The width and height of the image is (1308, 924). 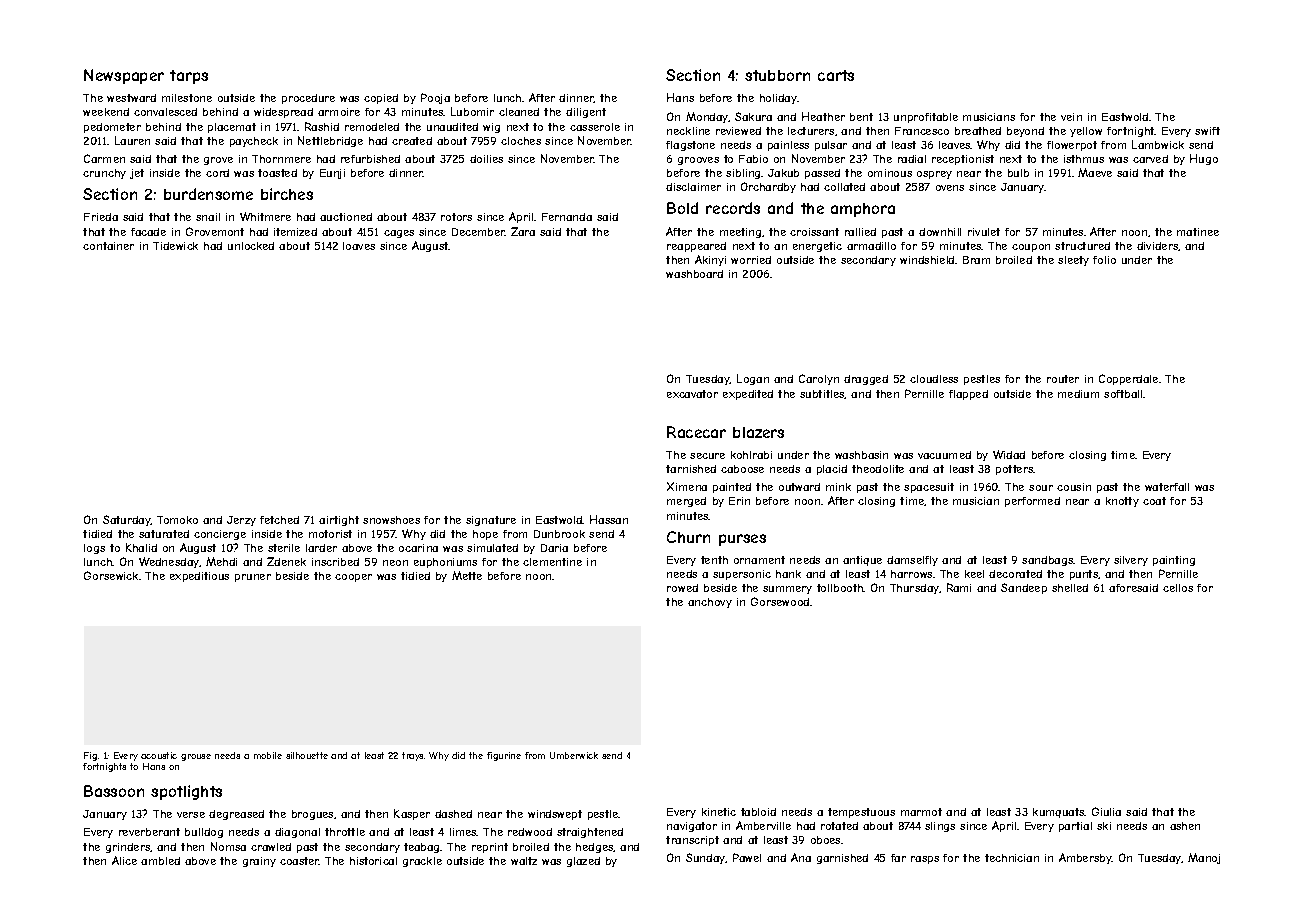 What do you see at coordinates (777, 75) in the image?
I see `stubborn` at bounding box center [777, 75].
